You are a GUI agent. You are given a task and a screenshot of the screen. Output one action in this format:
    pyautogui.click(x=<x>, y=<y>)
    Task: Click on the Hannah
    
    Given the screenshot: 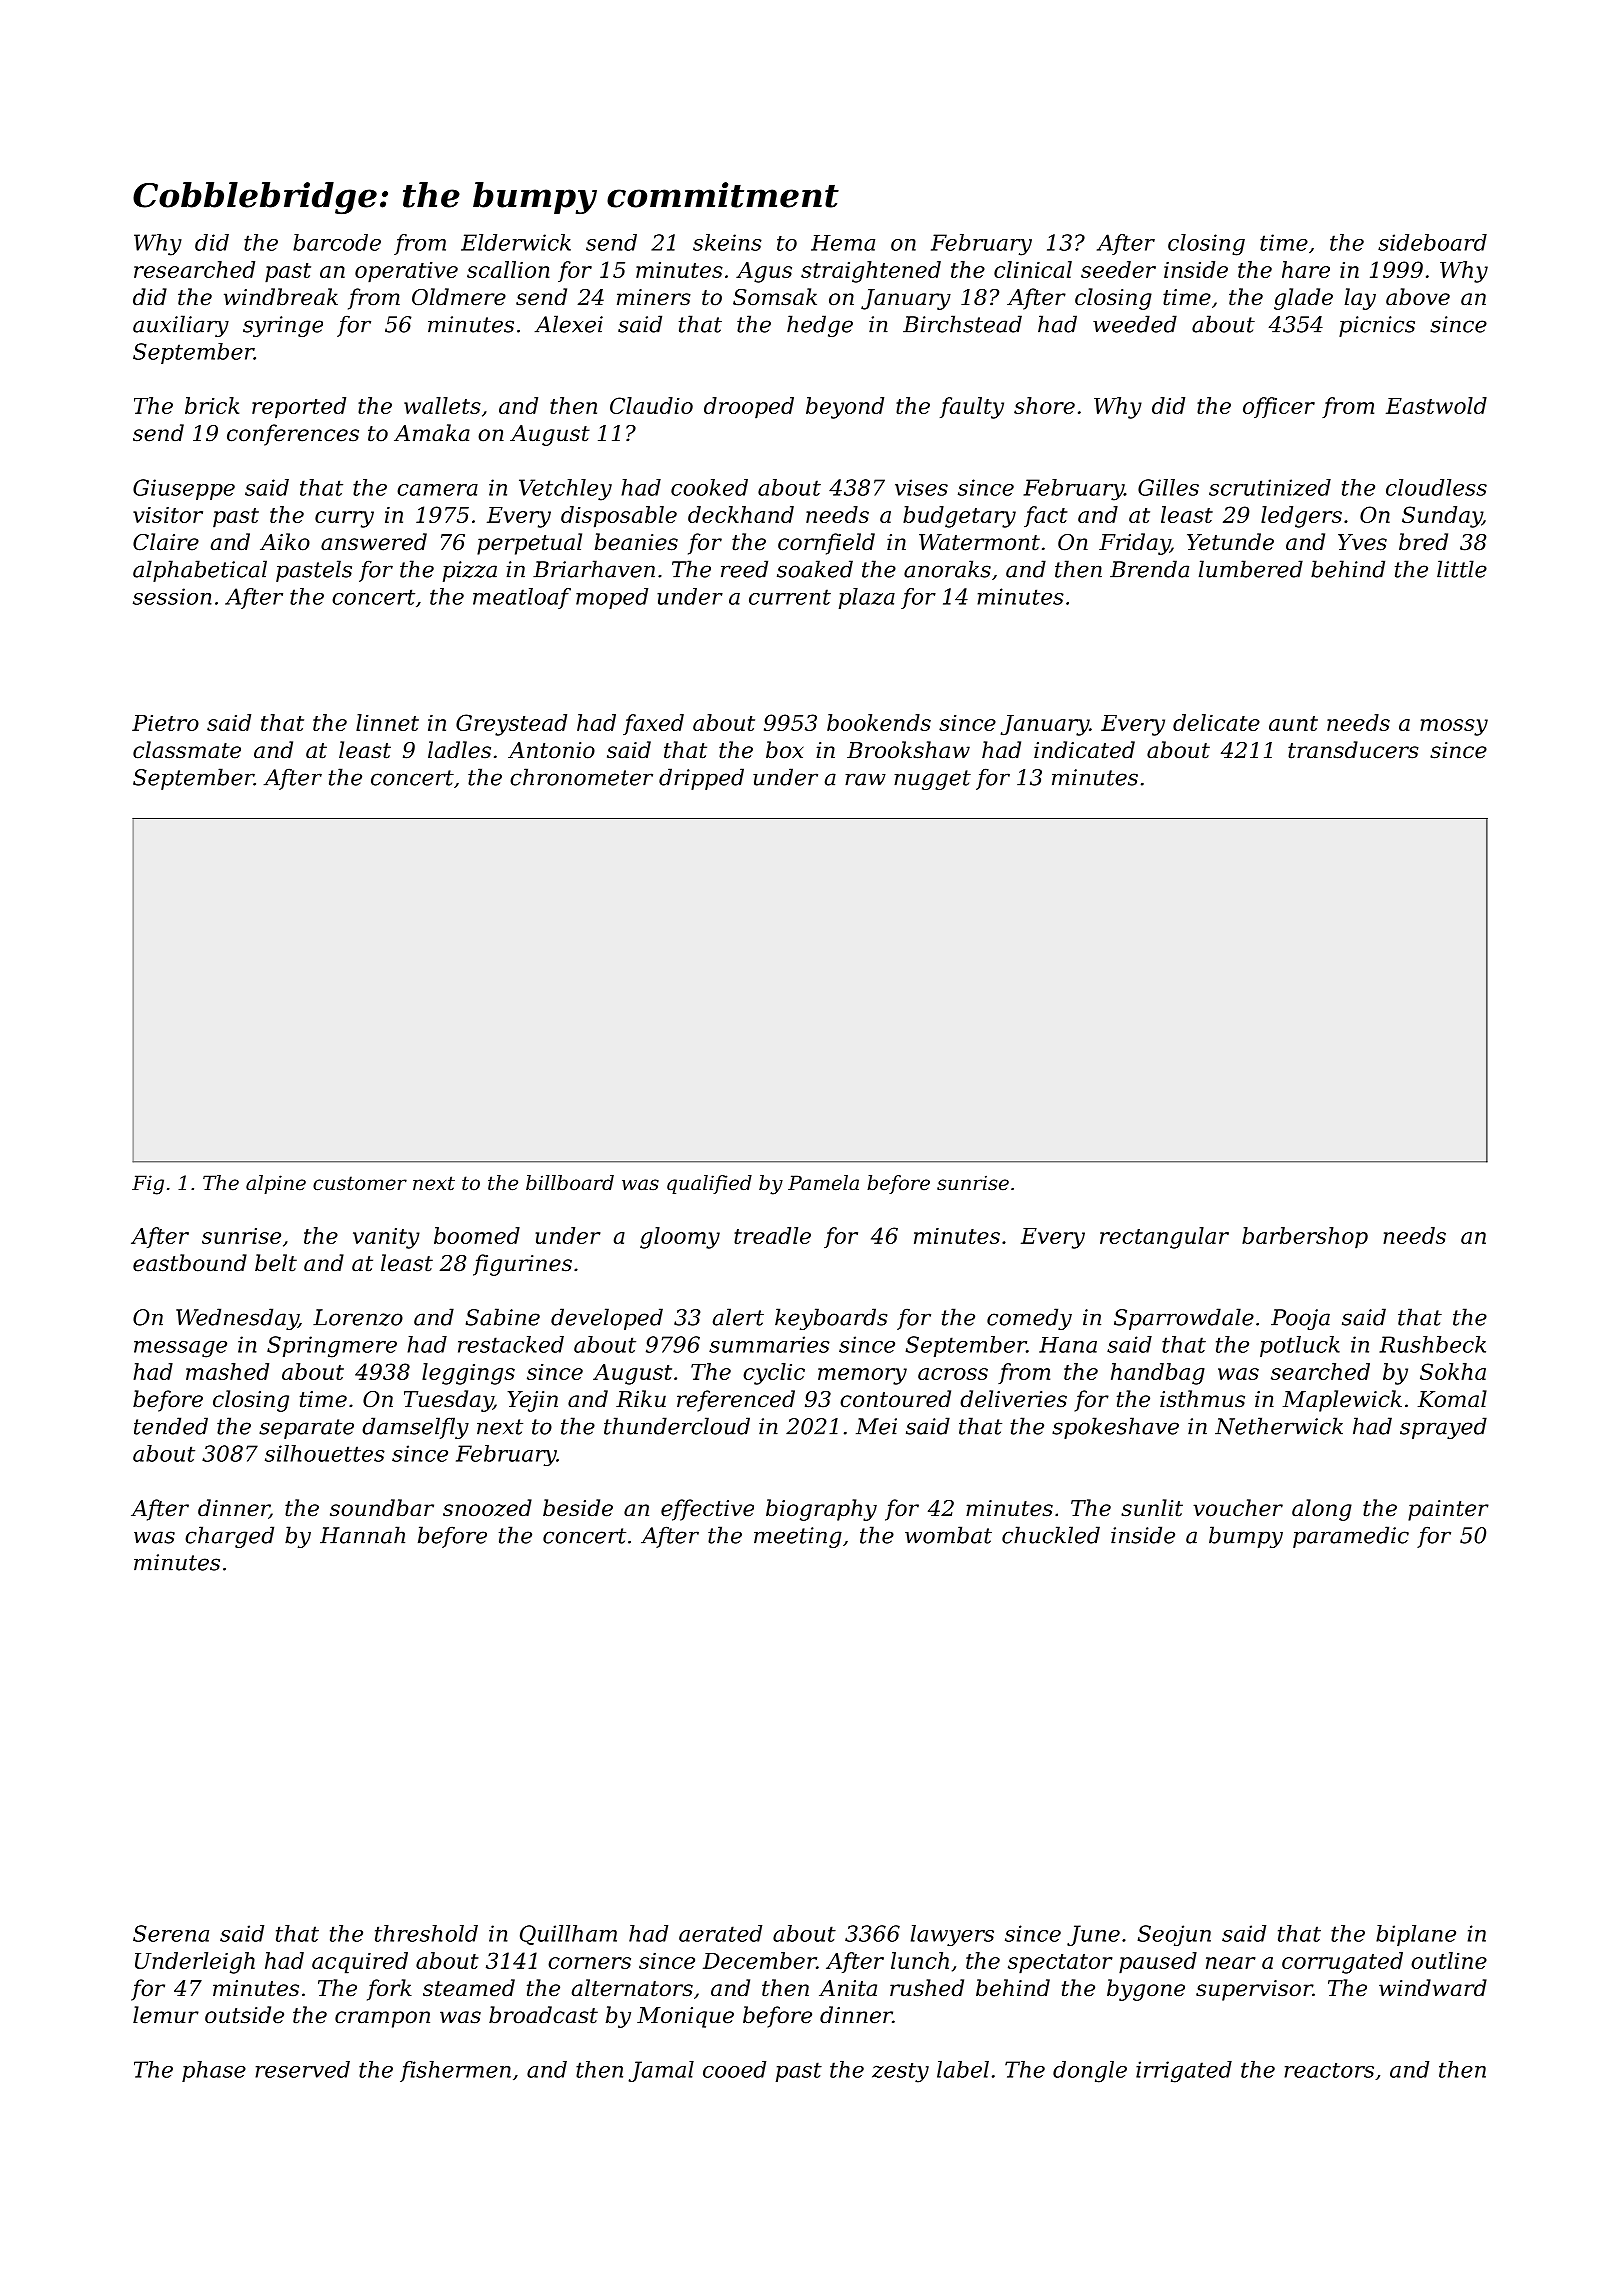 What is the action you would take?
    pyautogui.click(x=362, y=1535)
